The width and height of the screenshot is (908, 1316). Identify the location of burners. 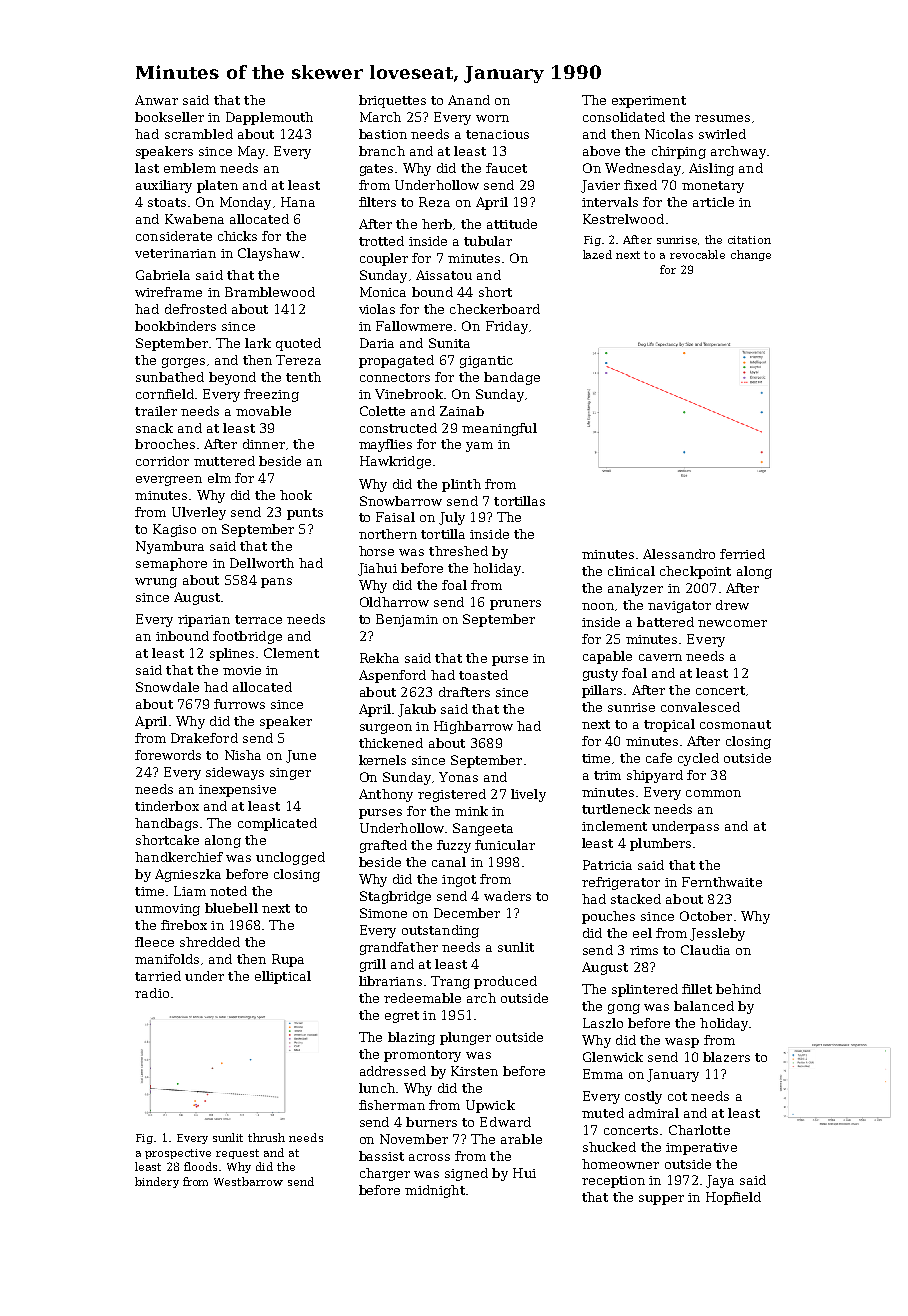
(431, 1122).
